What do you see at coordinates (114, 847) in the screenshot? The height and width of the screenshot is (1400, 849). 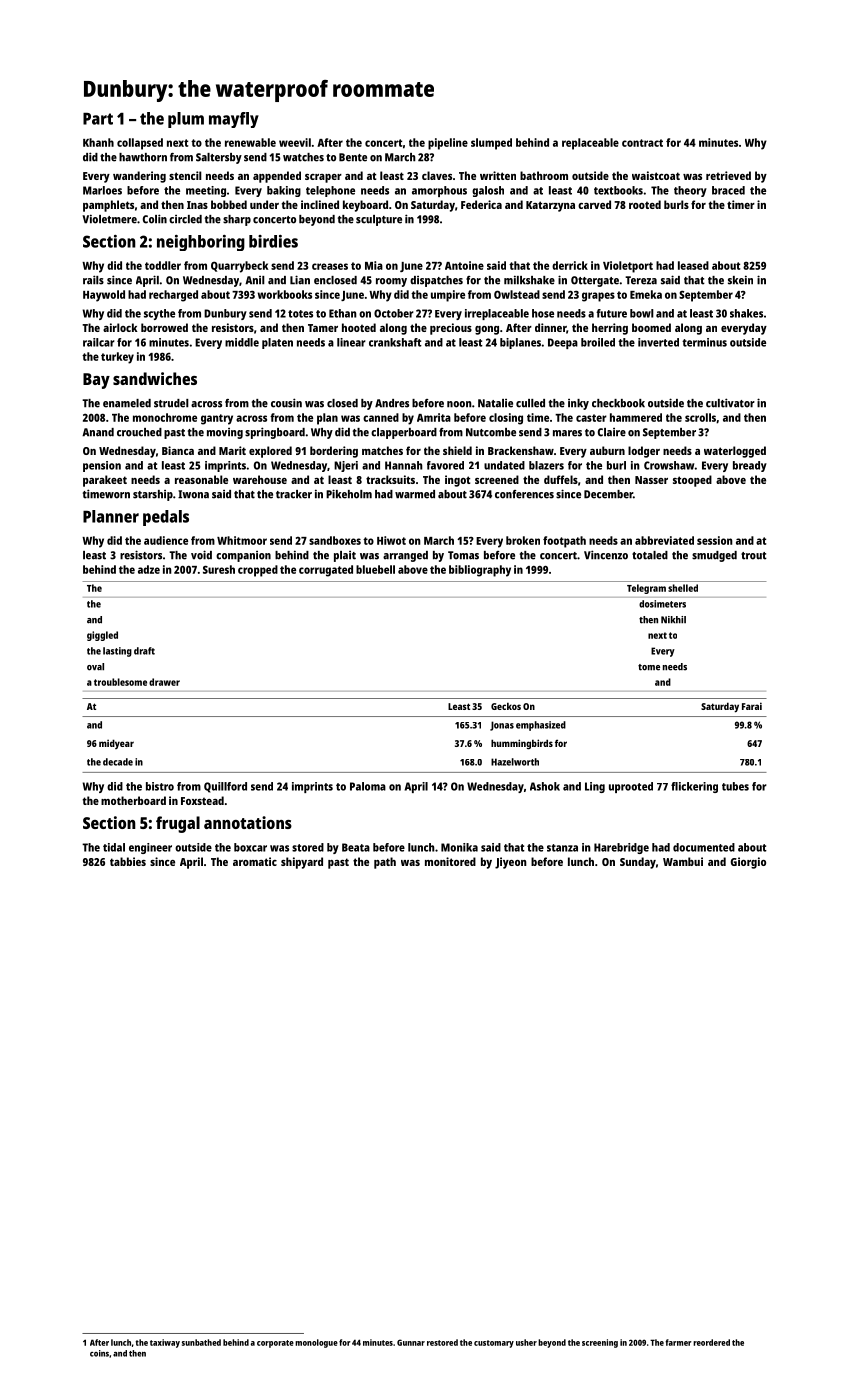 I see `tidal` at bounding box center [114, 847].
